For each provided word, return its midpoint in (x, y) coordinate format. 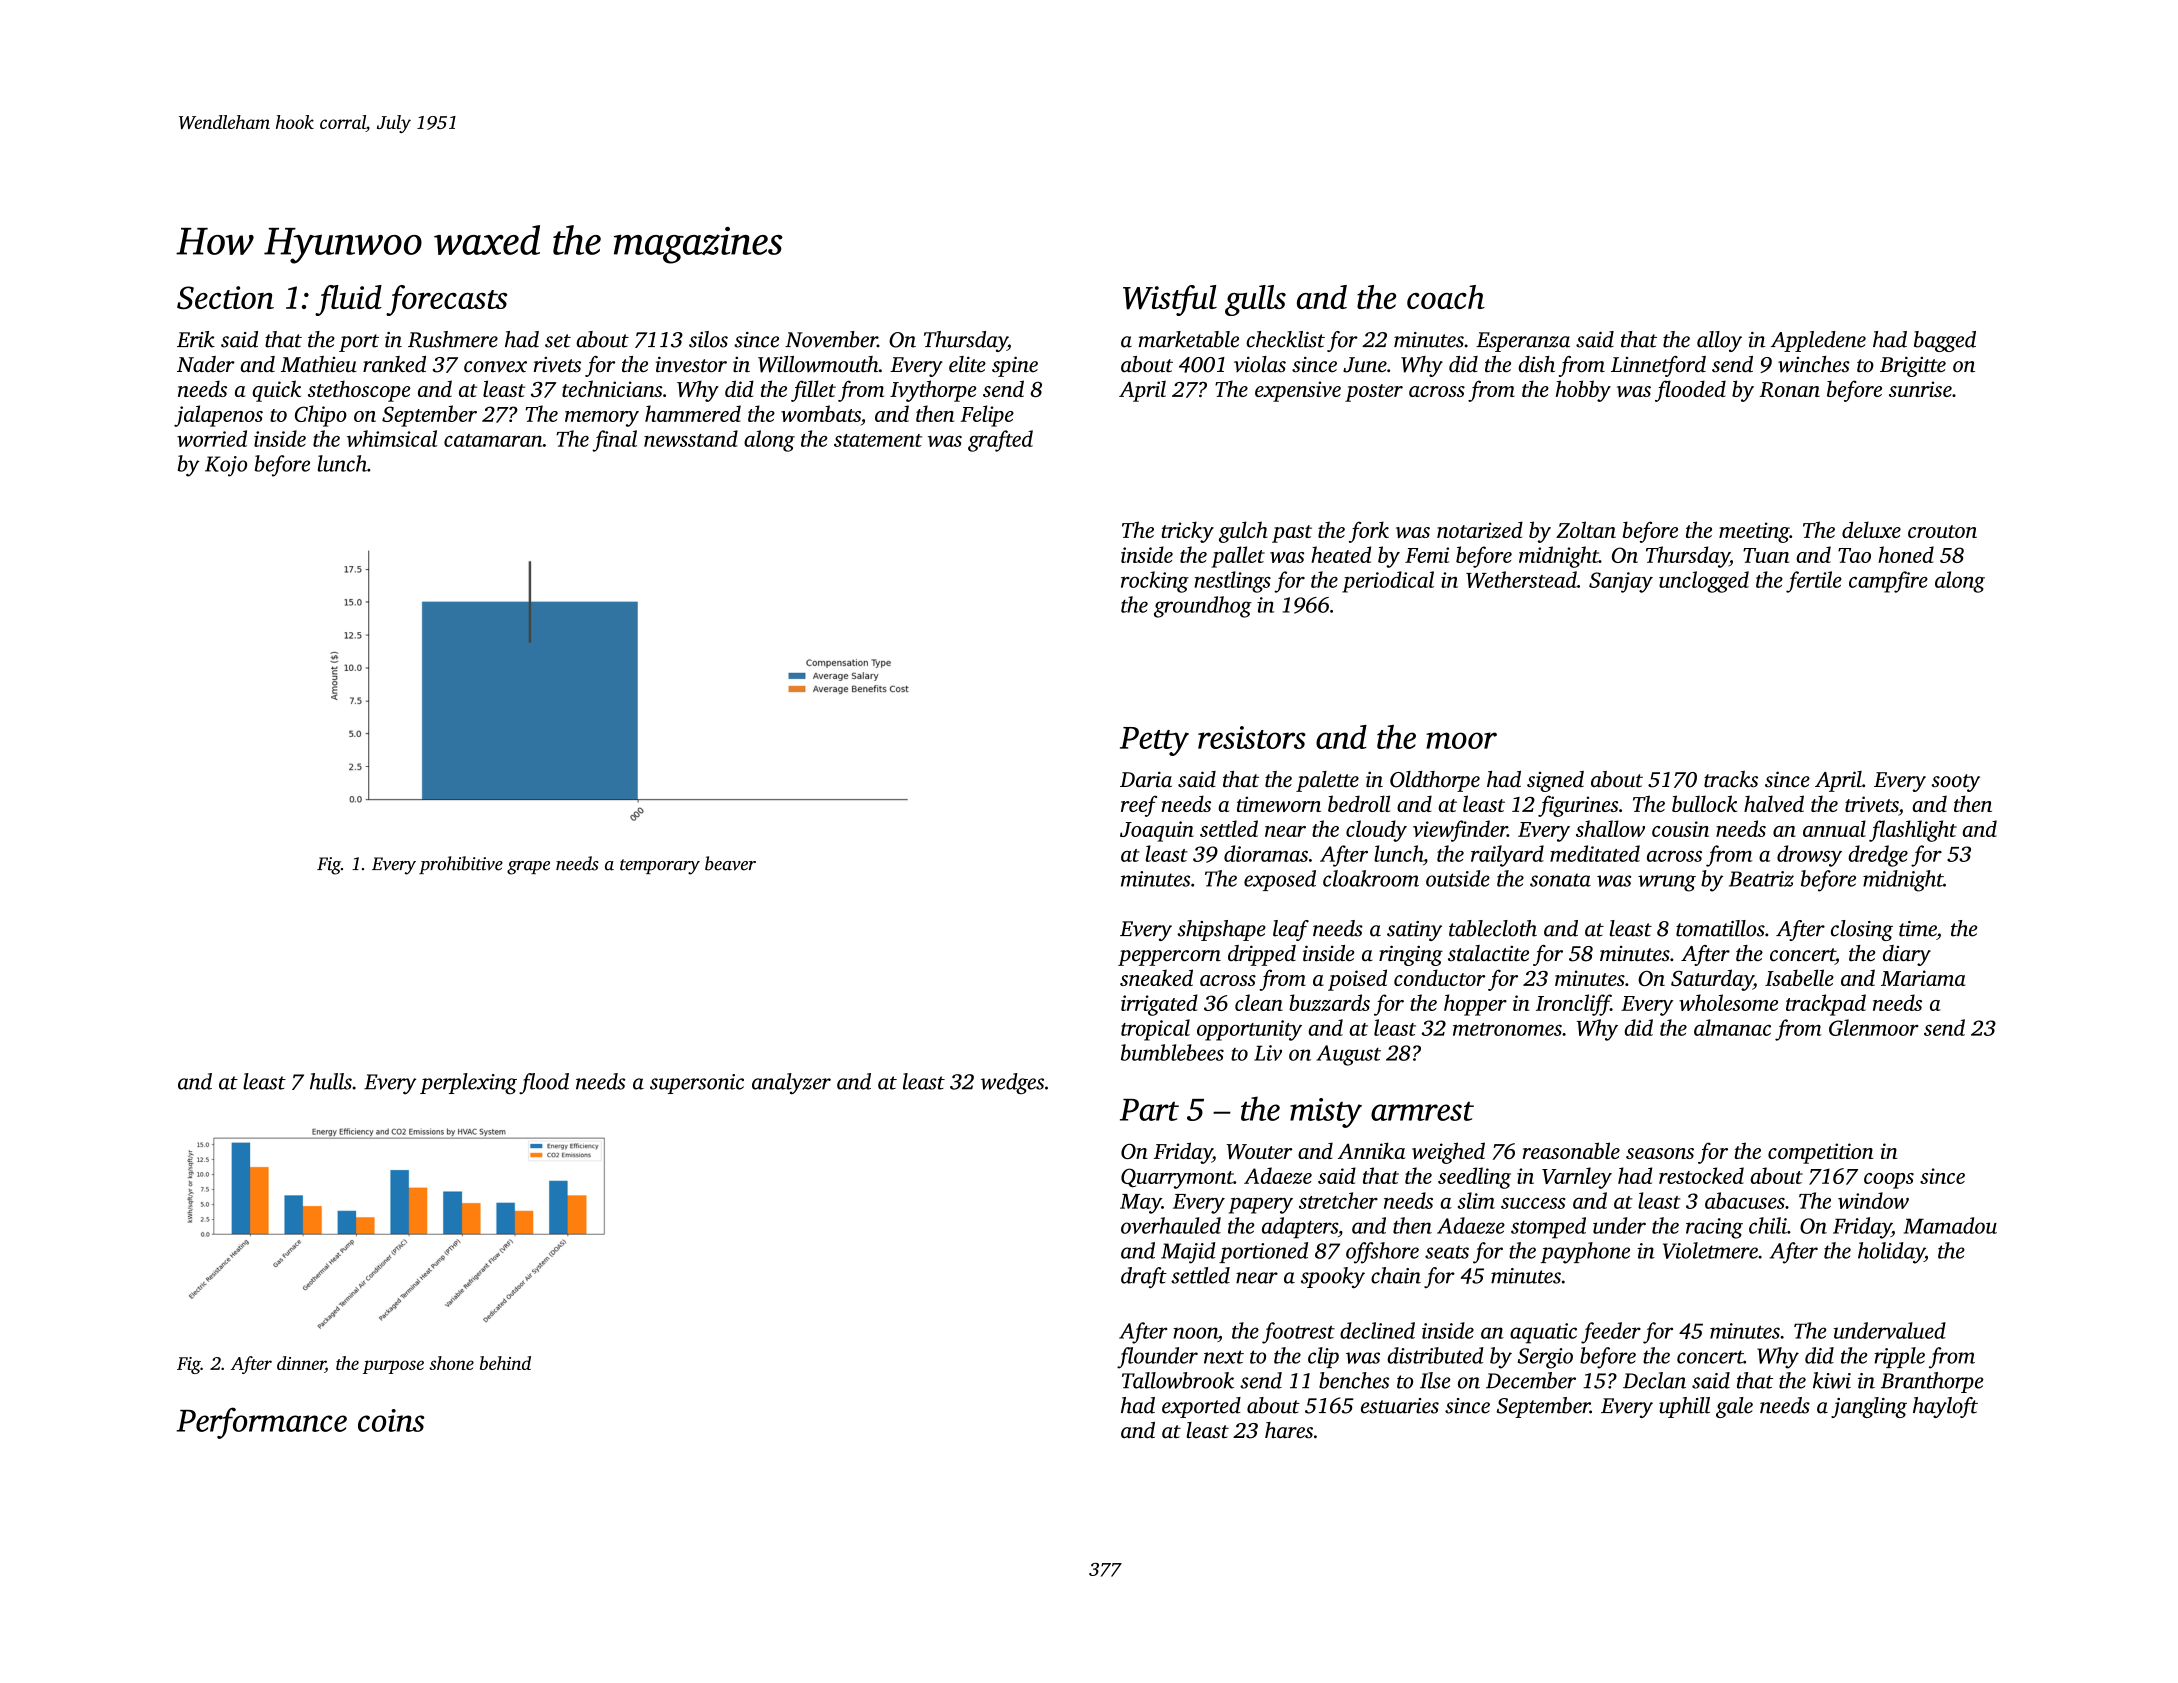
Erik (196, 339)
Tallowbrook (1178, 1380)
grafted (1000, 441)
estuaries (1400, 1406)
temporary (660, 867)
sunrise (1920, 389)
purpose (393, 1367)
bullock (1704, 803)
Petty (1154, 741)
